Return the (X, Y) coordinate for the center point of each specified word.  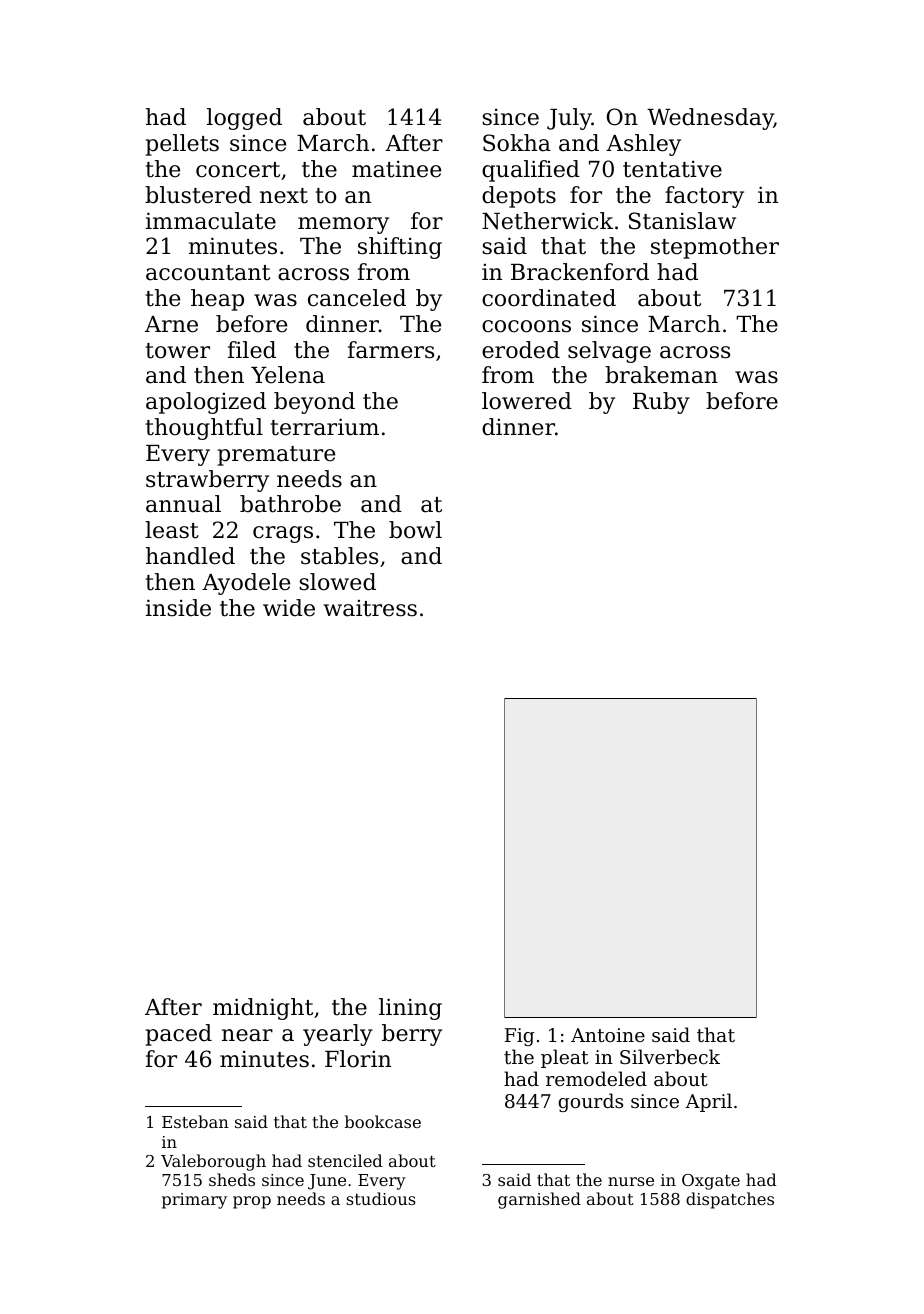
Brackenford (580, 272)
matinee (396, 169)
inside (178, 608)
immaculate (211, 221)
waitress (370, 608)
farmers (391, 350)
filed (252, 350)
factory (704, 197)
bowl (415, 530)
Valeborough (213, 1162)
